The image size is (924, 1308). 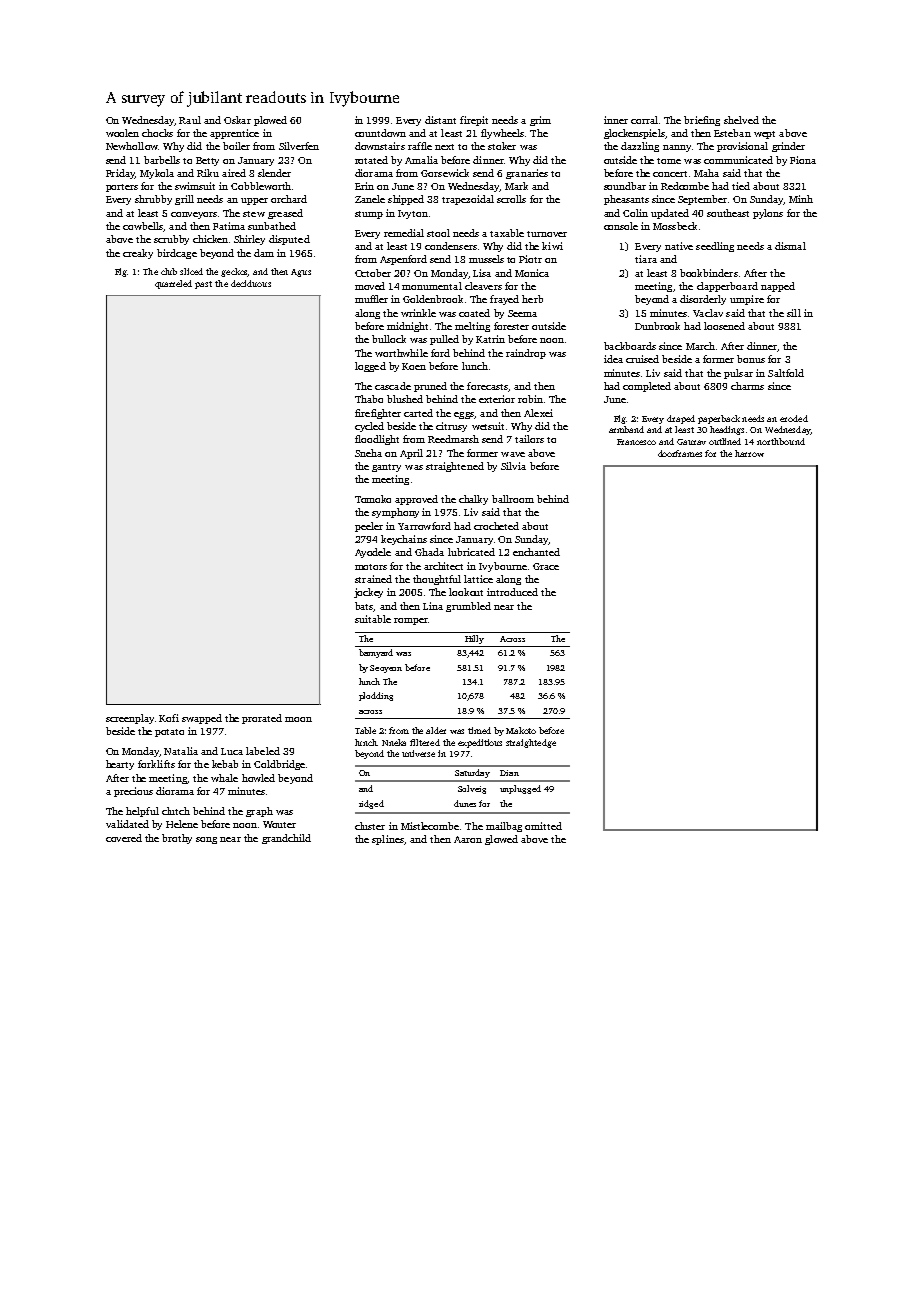 What do you see at coordinates (286, 839) in the screenshot?
I see `grandchild` at bounding box center [286, 839].
